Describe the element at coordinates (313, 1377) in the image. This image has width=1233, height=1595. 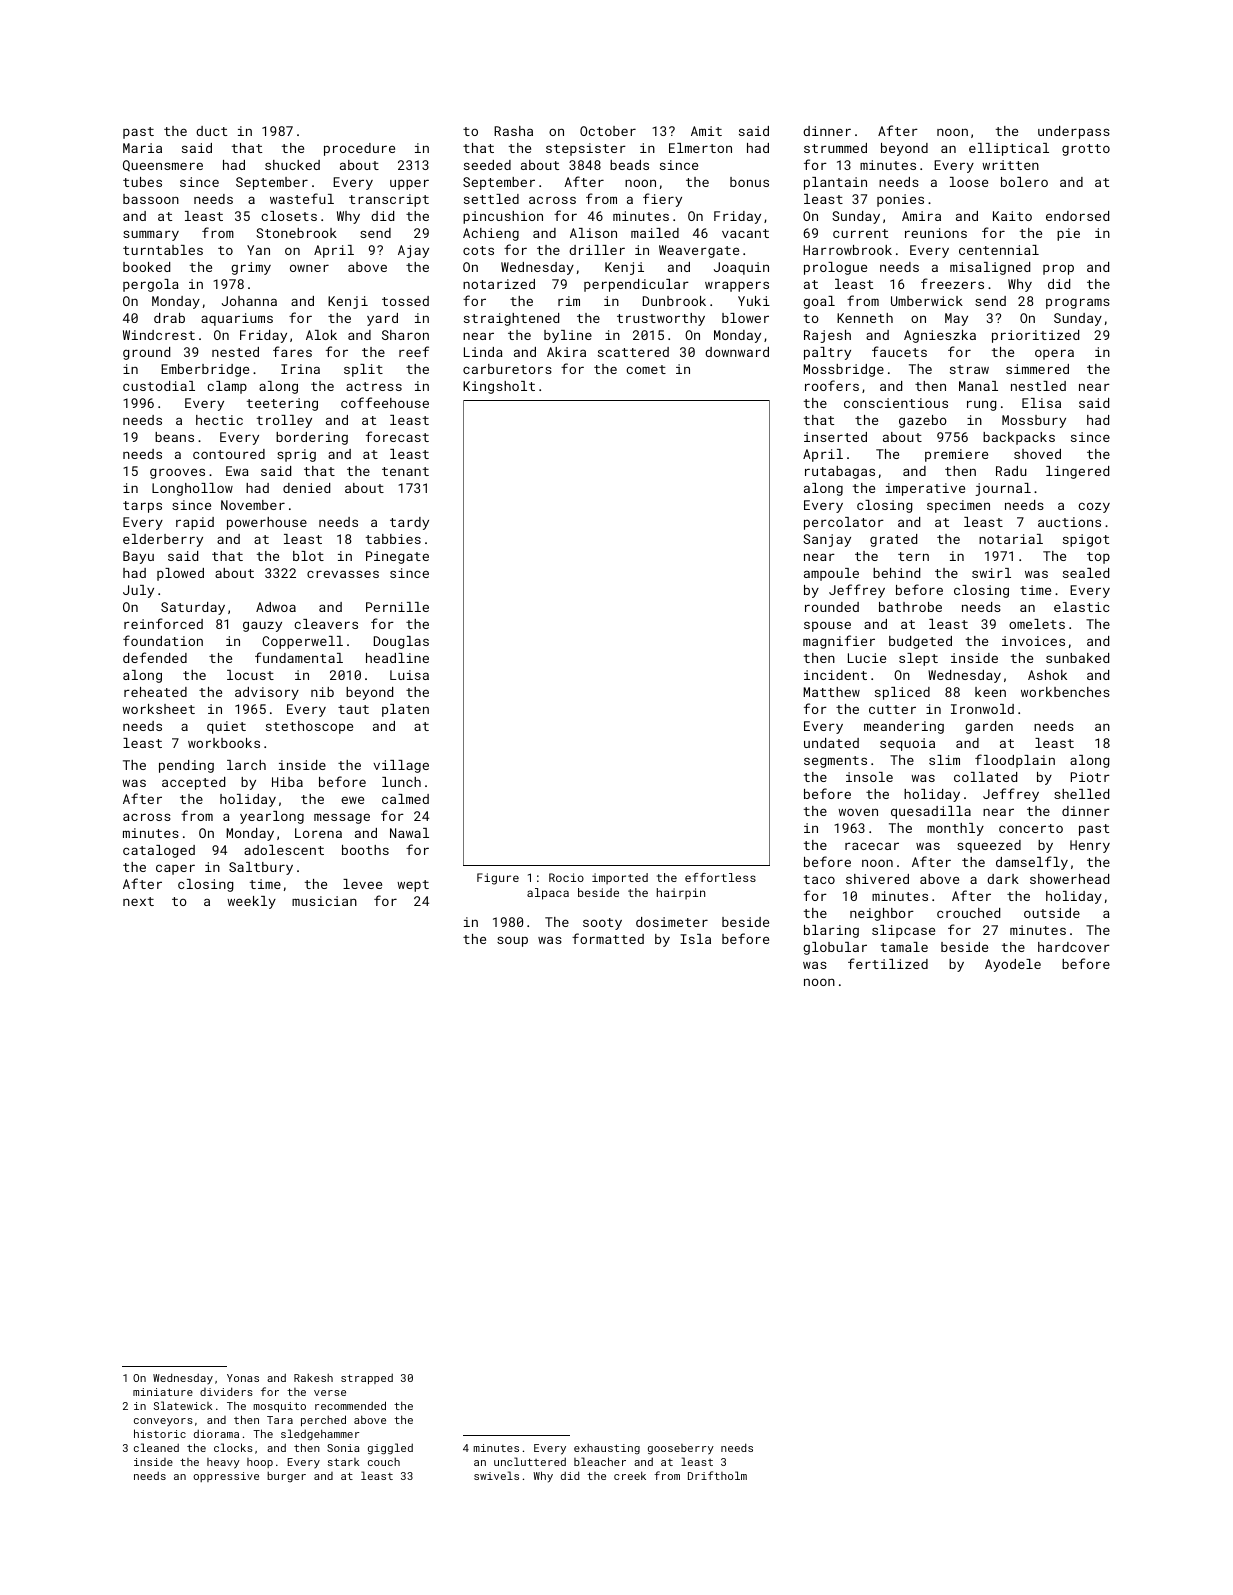
I see `Rakesh` at that location.
